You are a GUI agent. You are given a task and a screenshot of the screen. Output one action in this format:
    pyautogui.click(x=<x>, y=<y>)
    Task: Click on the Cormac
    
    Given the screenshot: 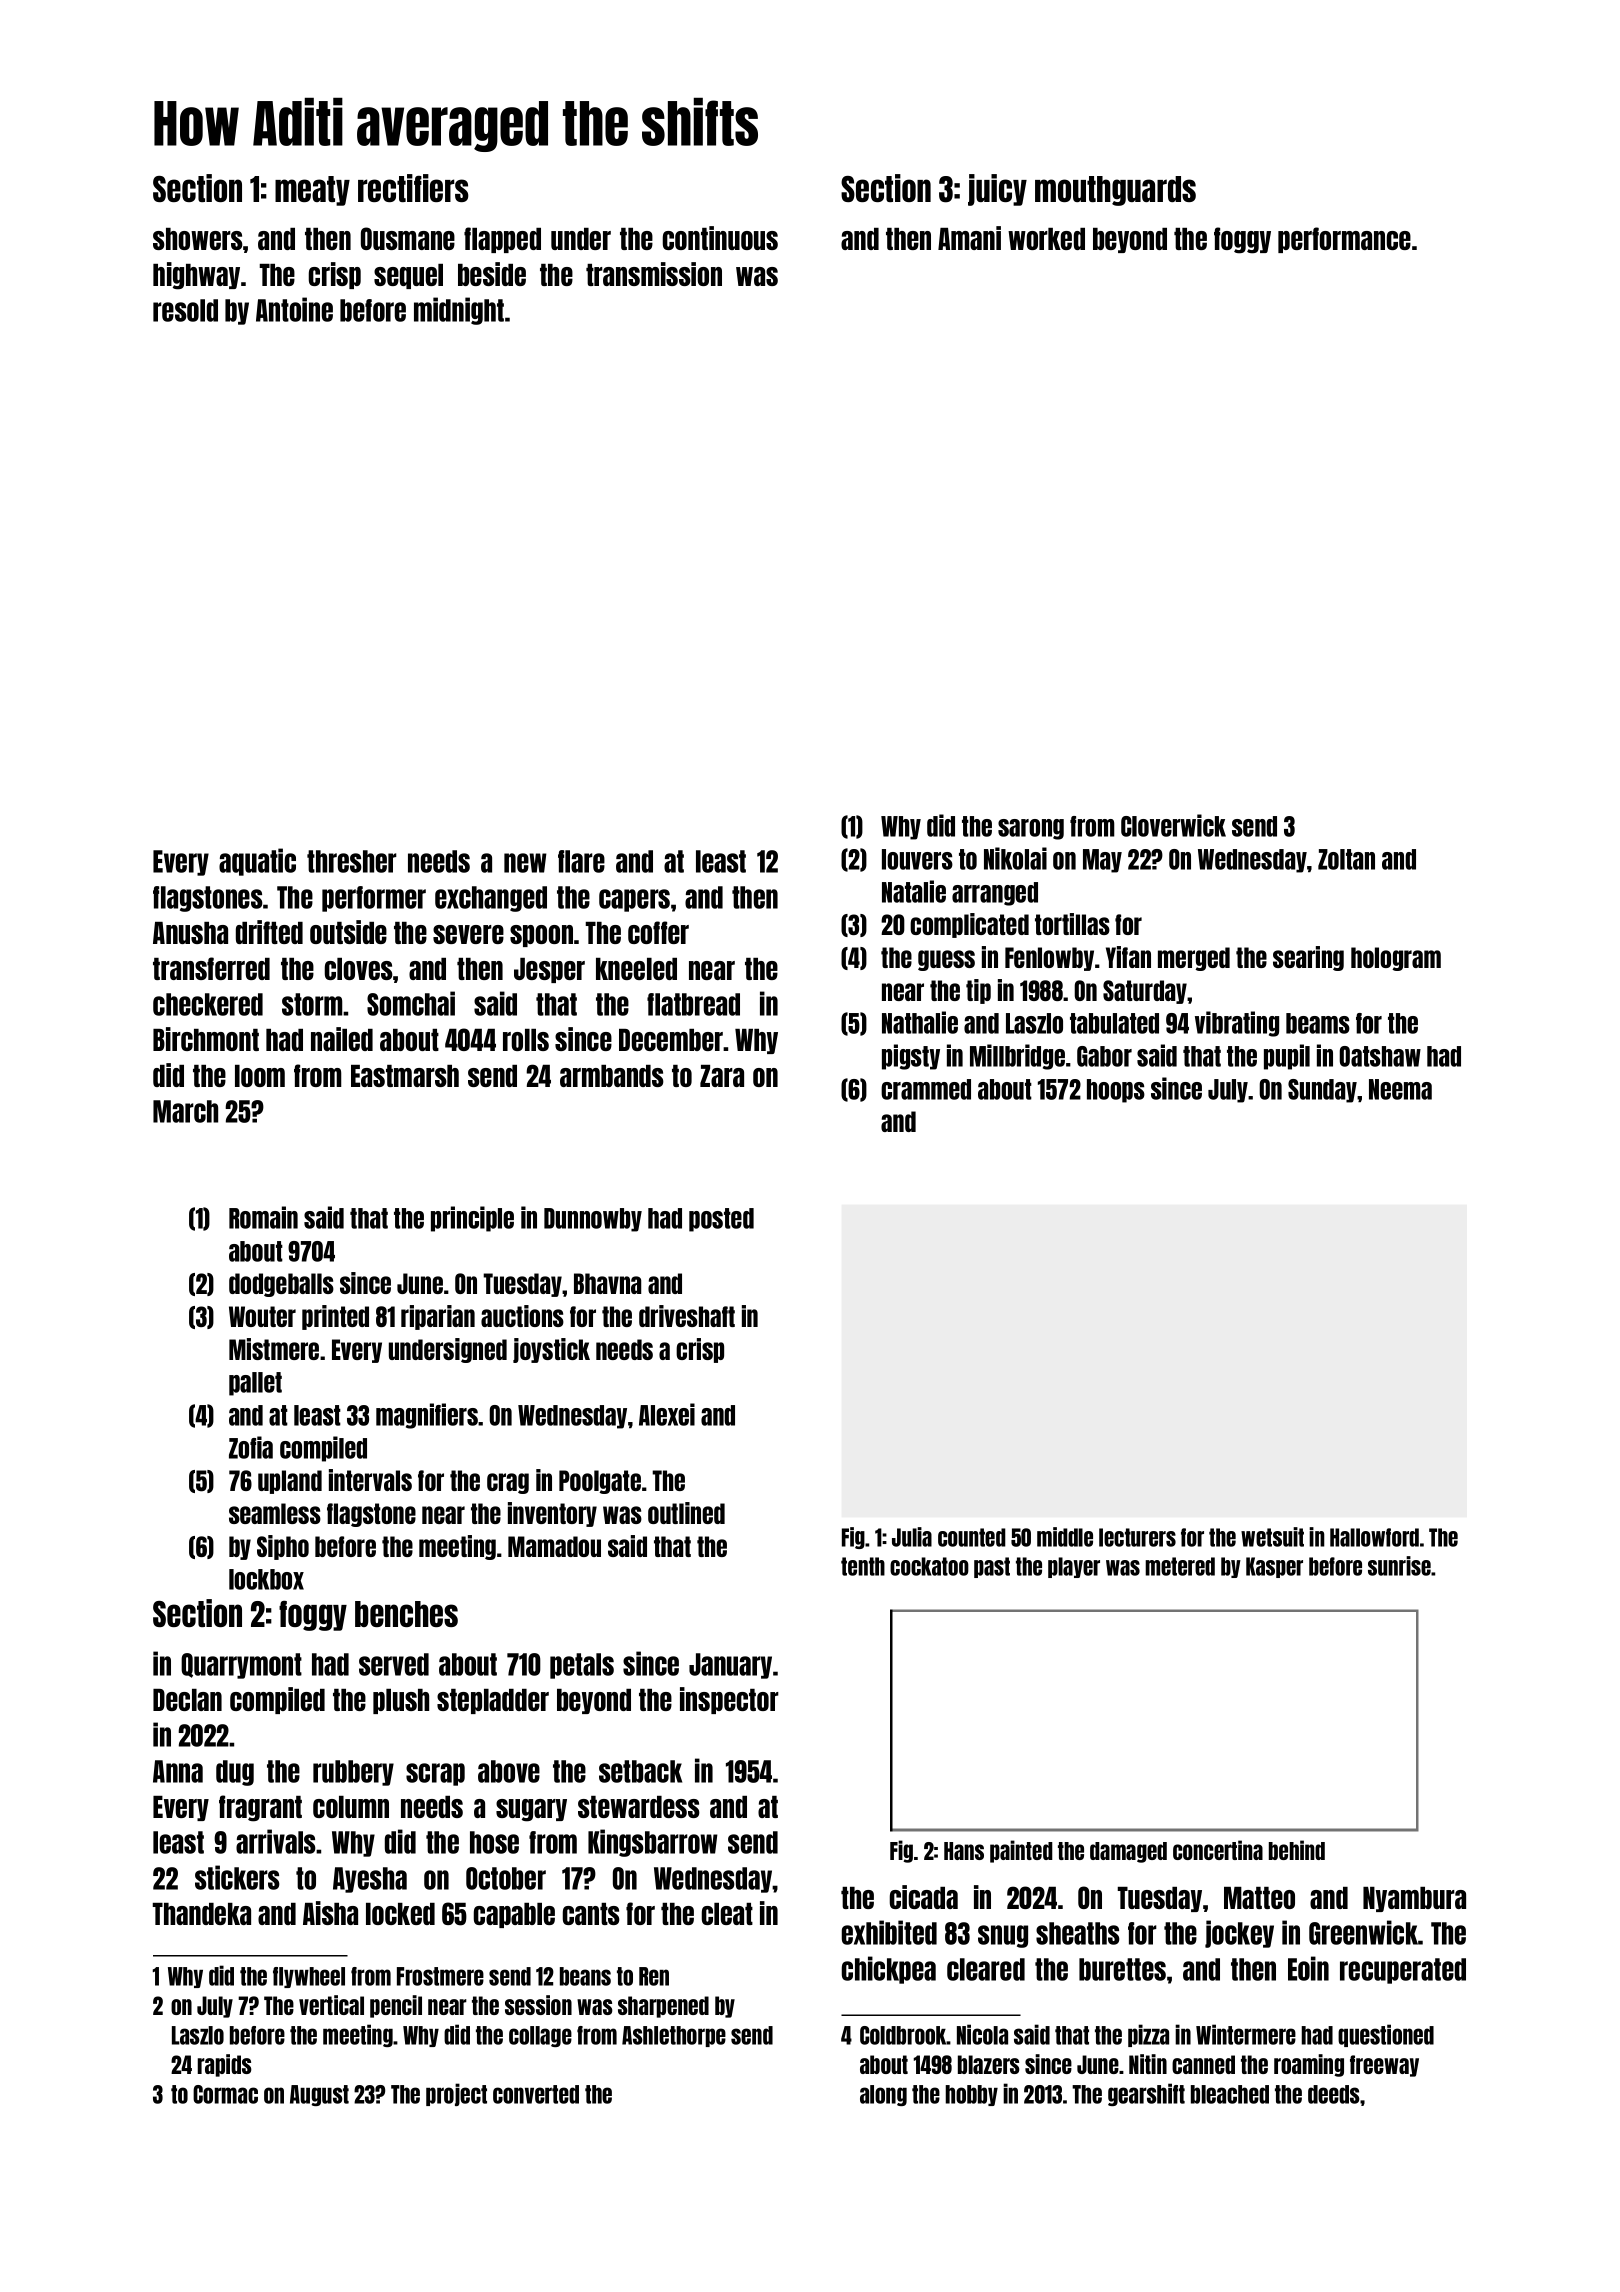 What is the action you would take?
    pyautogui.click(x=225, y=2094)
